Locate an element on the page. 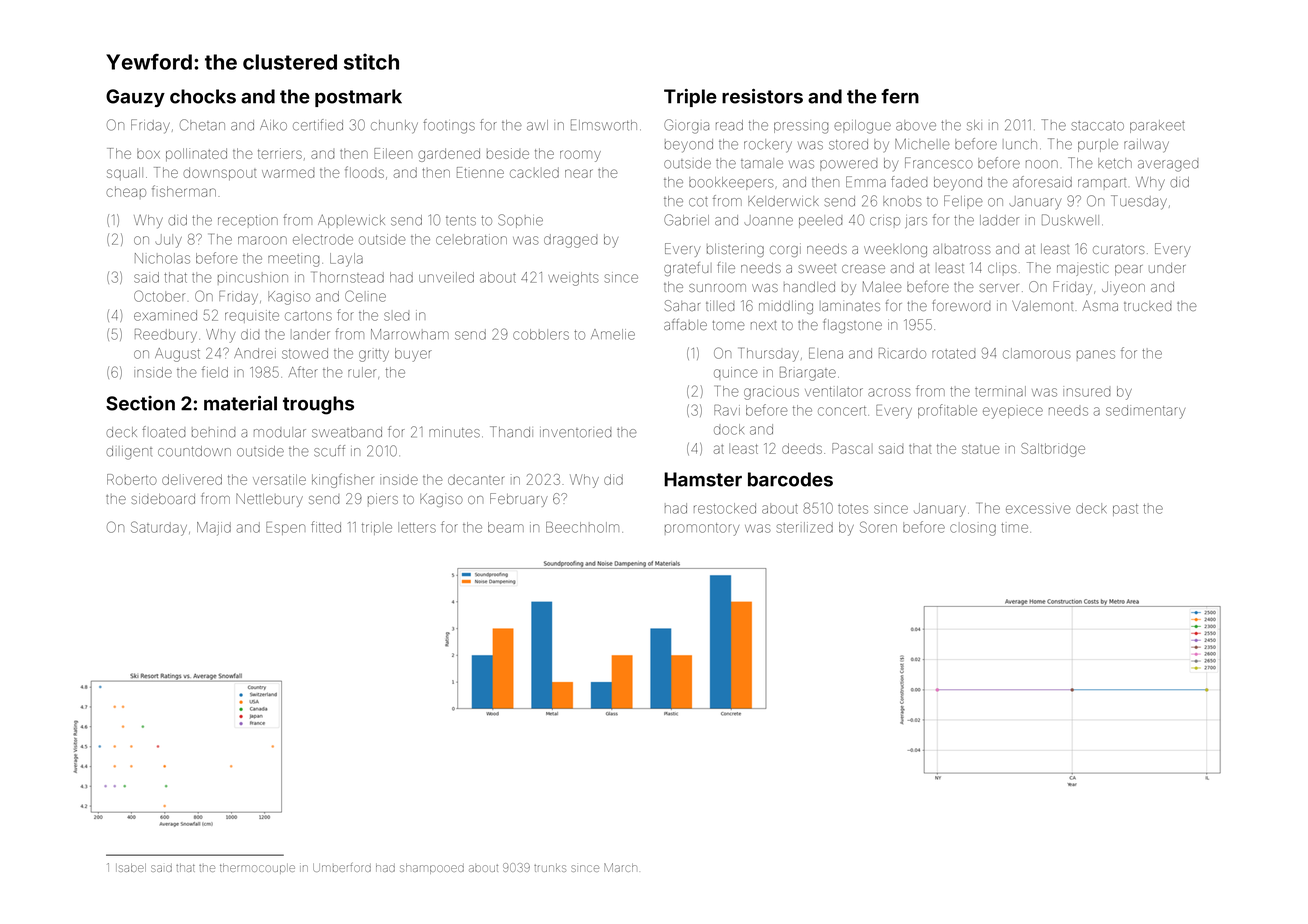 This page has height=924, width=1308. time is located at coordinates (1014, 528).
